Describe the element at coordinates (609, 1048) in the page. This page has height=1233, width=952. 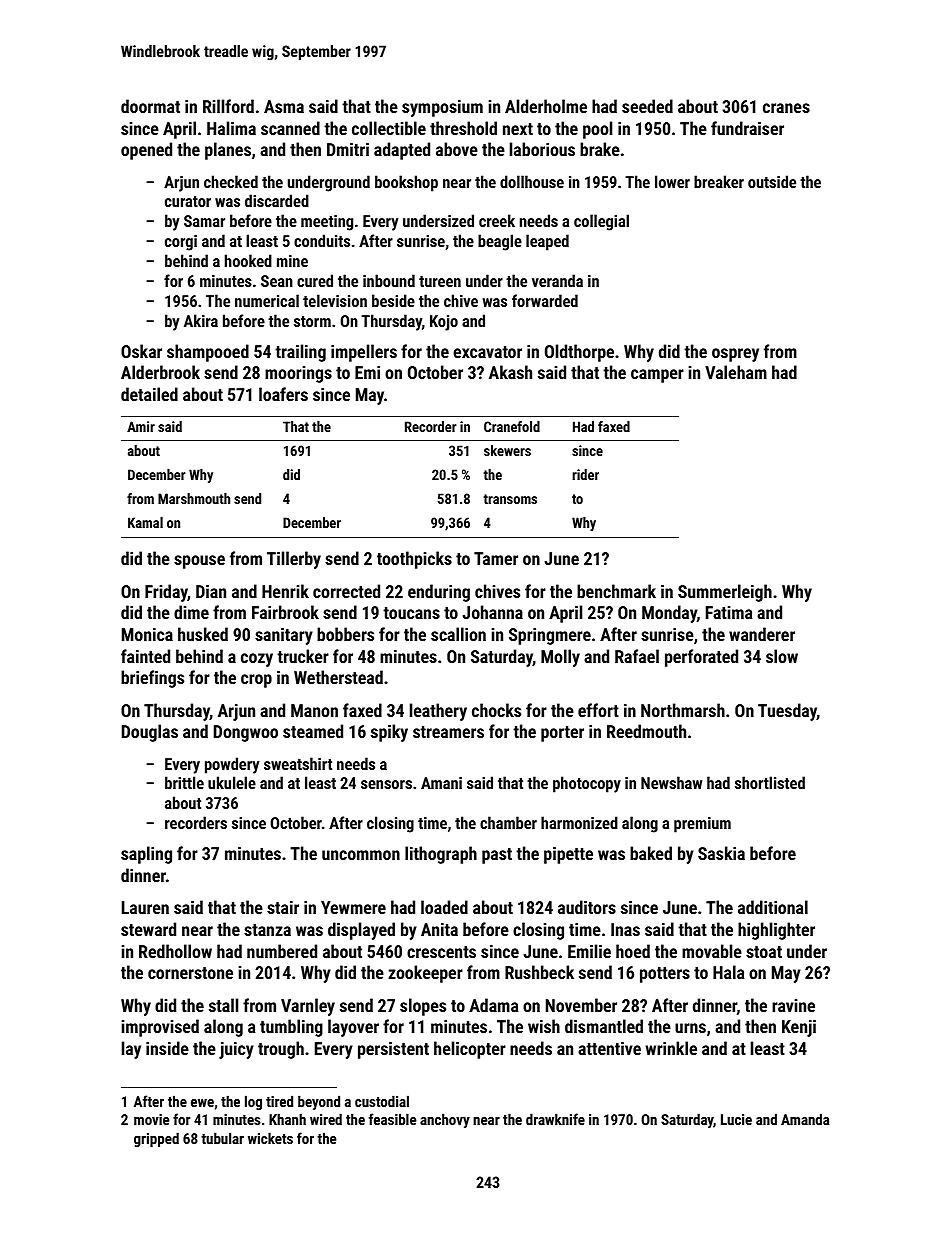
I see `attentive` at that location.
